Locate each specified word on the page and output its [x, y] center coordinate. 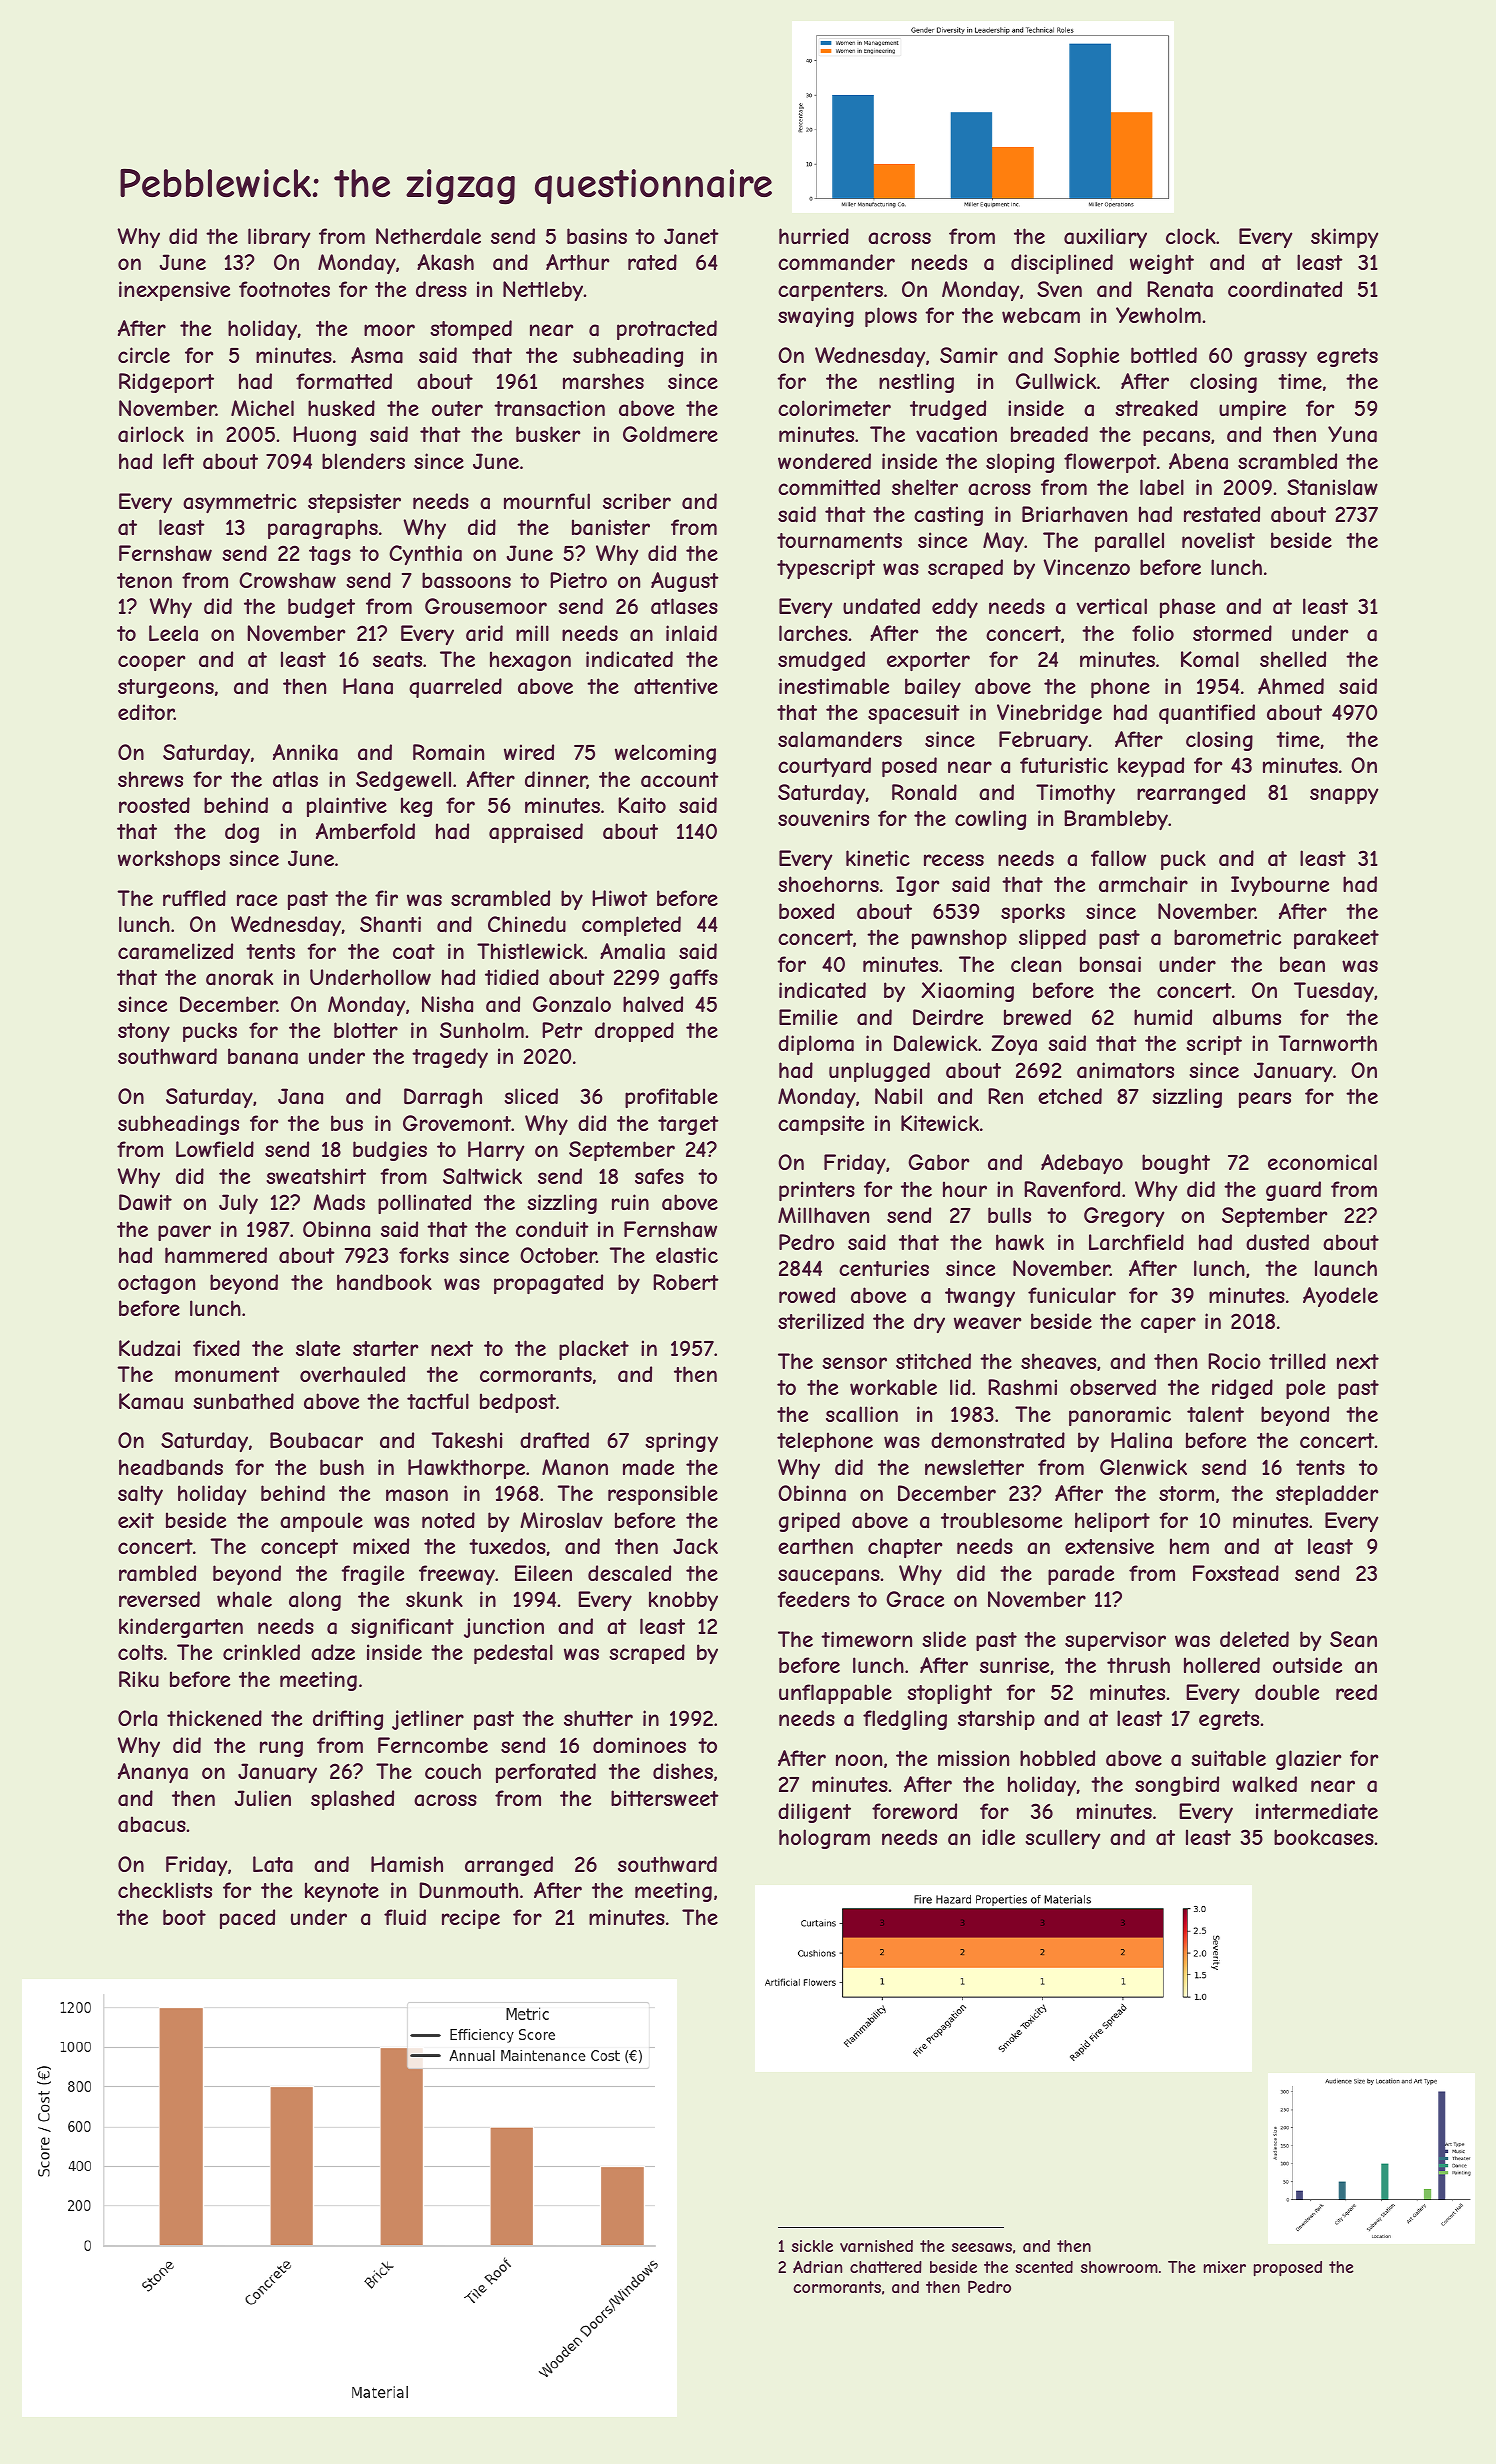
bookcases [1324, 1837]
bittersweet [665, 1798]
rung [281, 1749]
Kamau [151, 1401]
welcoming [665, 754]
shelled [1293, 659]
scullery [1063, 1839]
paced [247, 1919]
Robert [686, 1282]
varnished [876, 2246]
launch [1346, 1268]
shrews [150, 779]
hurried [814, 236]
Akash [445, 262]
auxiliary [1105, 238]
